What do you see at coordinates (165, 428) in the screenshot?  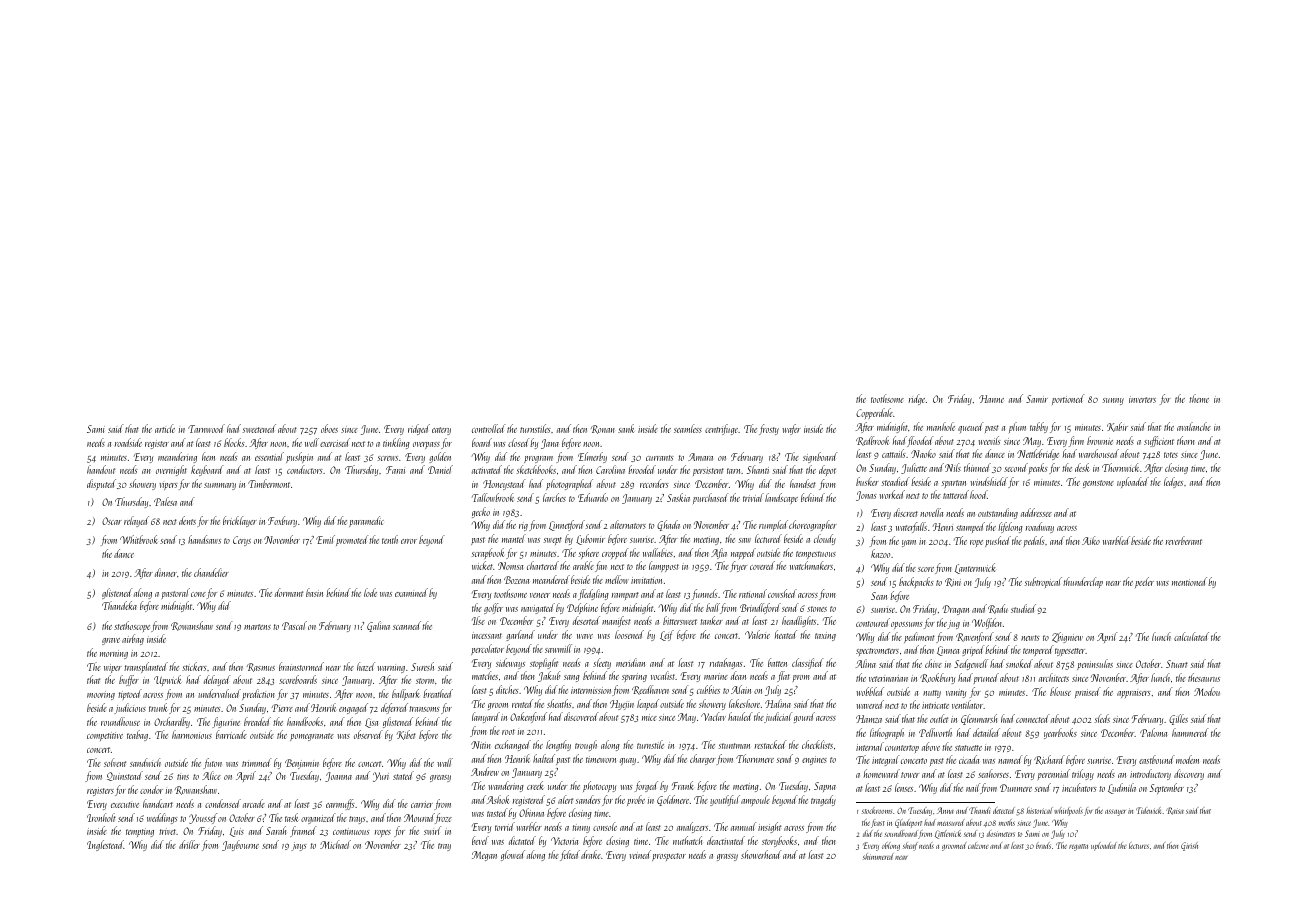 I see `article` at bounding box center [165, 428].
